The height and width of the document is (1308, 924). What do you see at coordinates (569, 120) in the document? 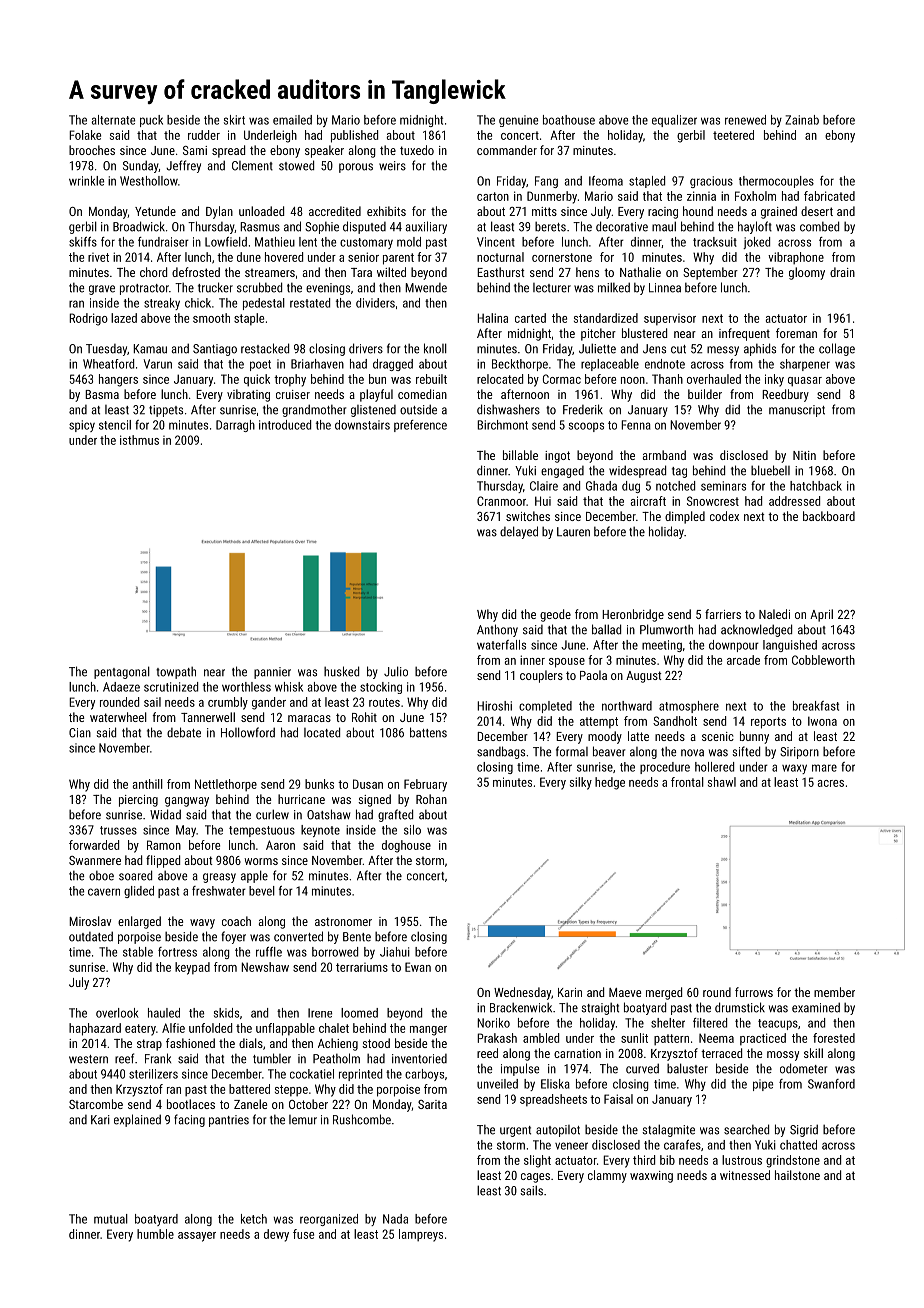
I see `boathouse` at bounding box center [569, 120].
